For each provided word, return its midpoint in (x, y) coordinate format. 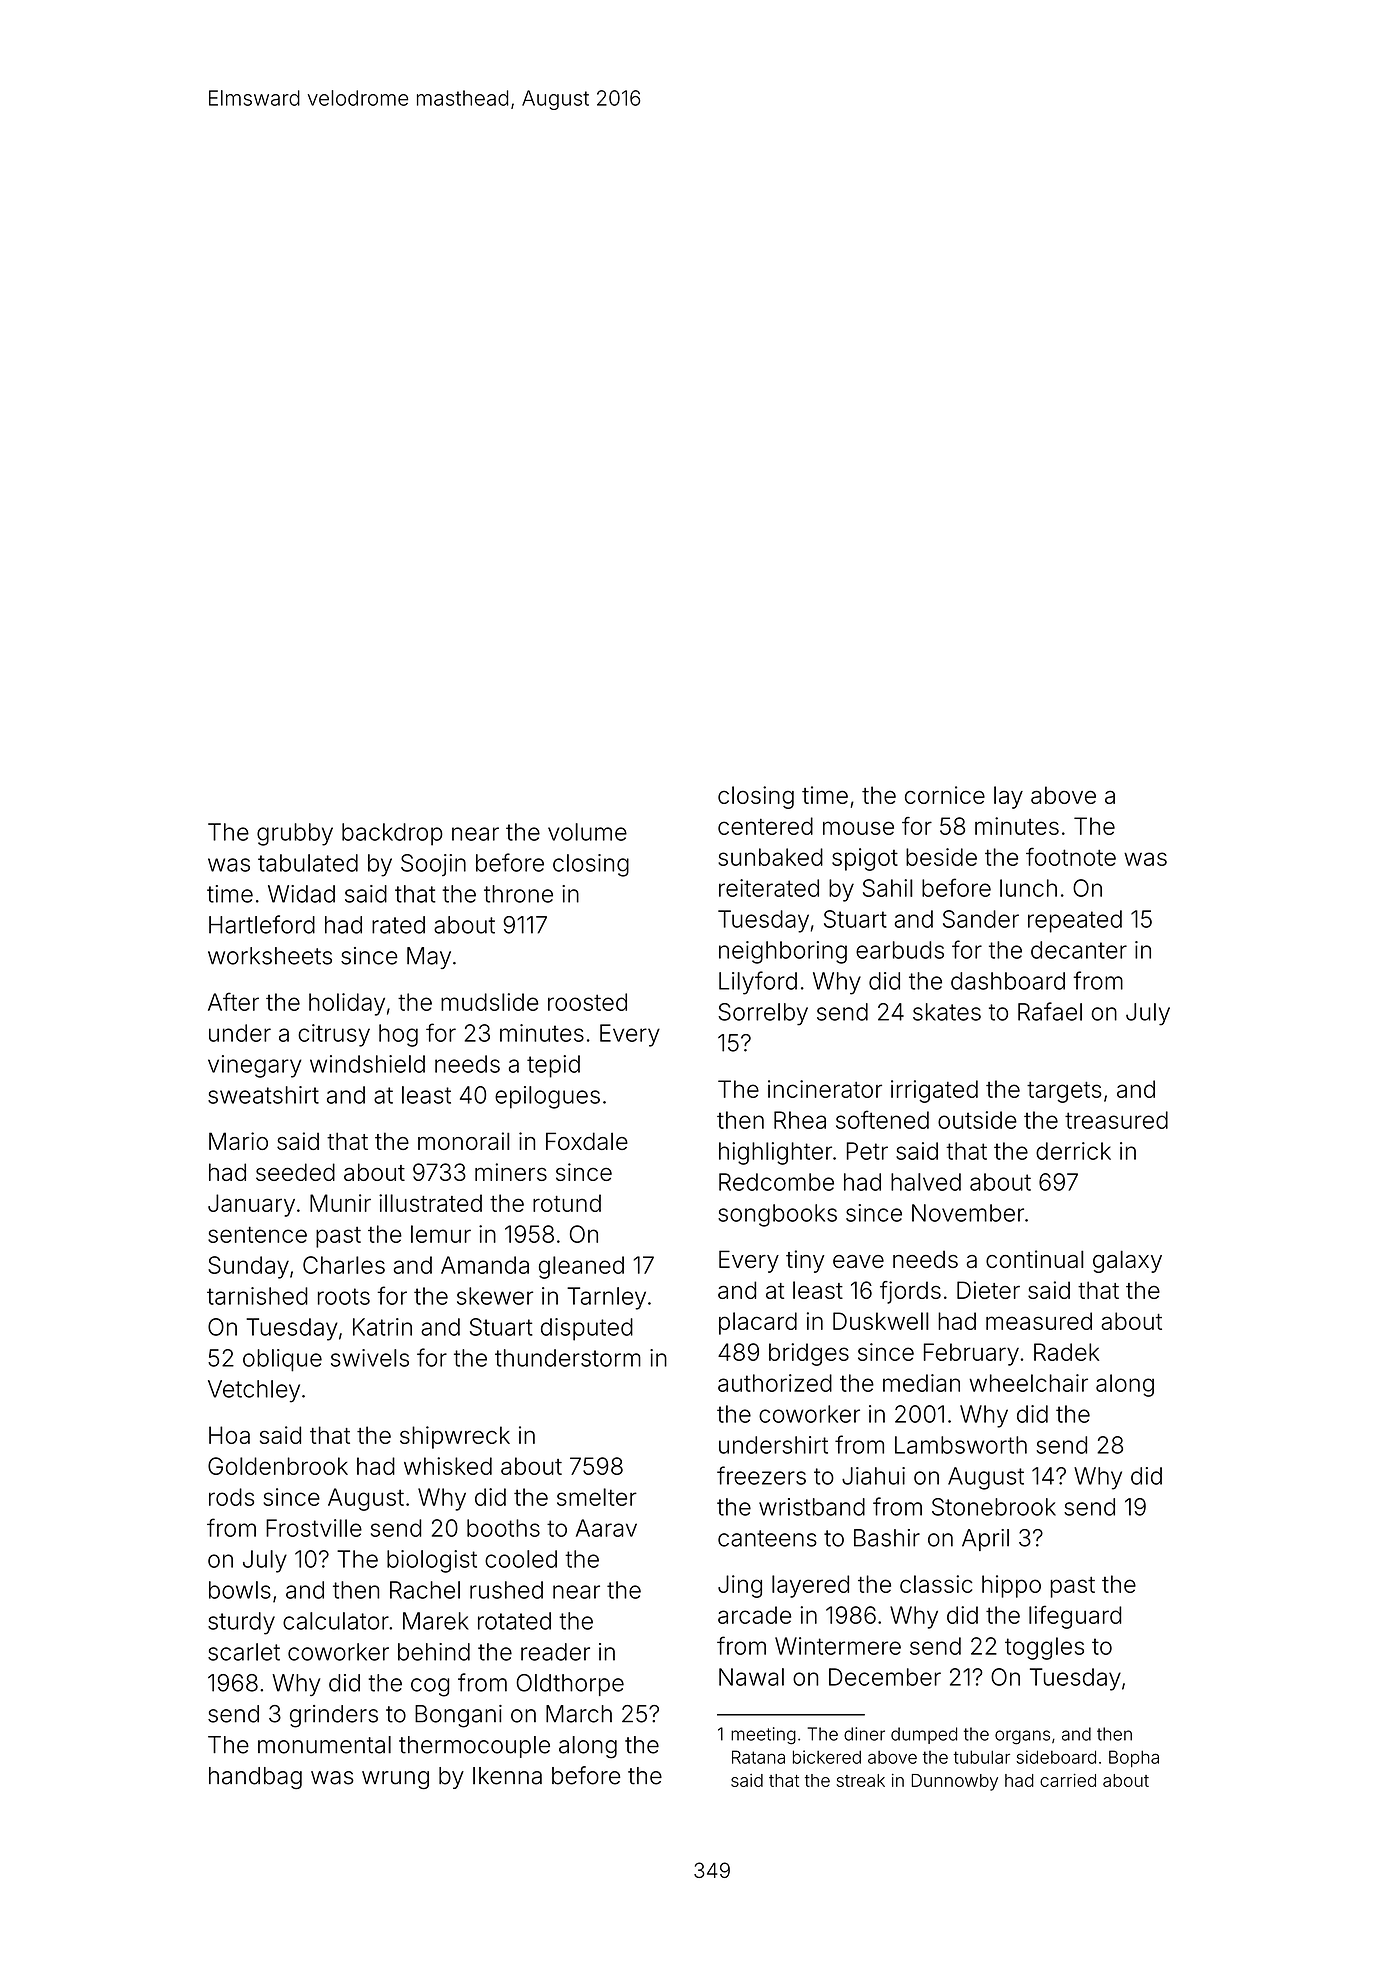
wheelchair (1028, 1383)
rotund (567, 1203)
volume (587, 832)
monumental (324, 1745)
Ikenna (507, 1776)
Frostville (314, 1528)
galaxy (1127, 1261)
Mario (238, 1141)
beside (941, 857)
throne (518, 894)
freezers (761, 1475)
